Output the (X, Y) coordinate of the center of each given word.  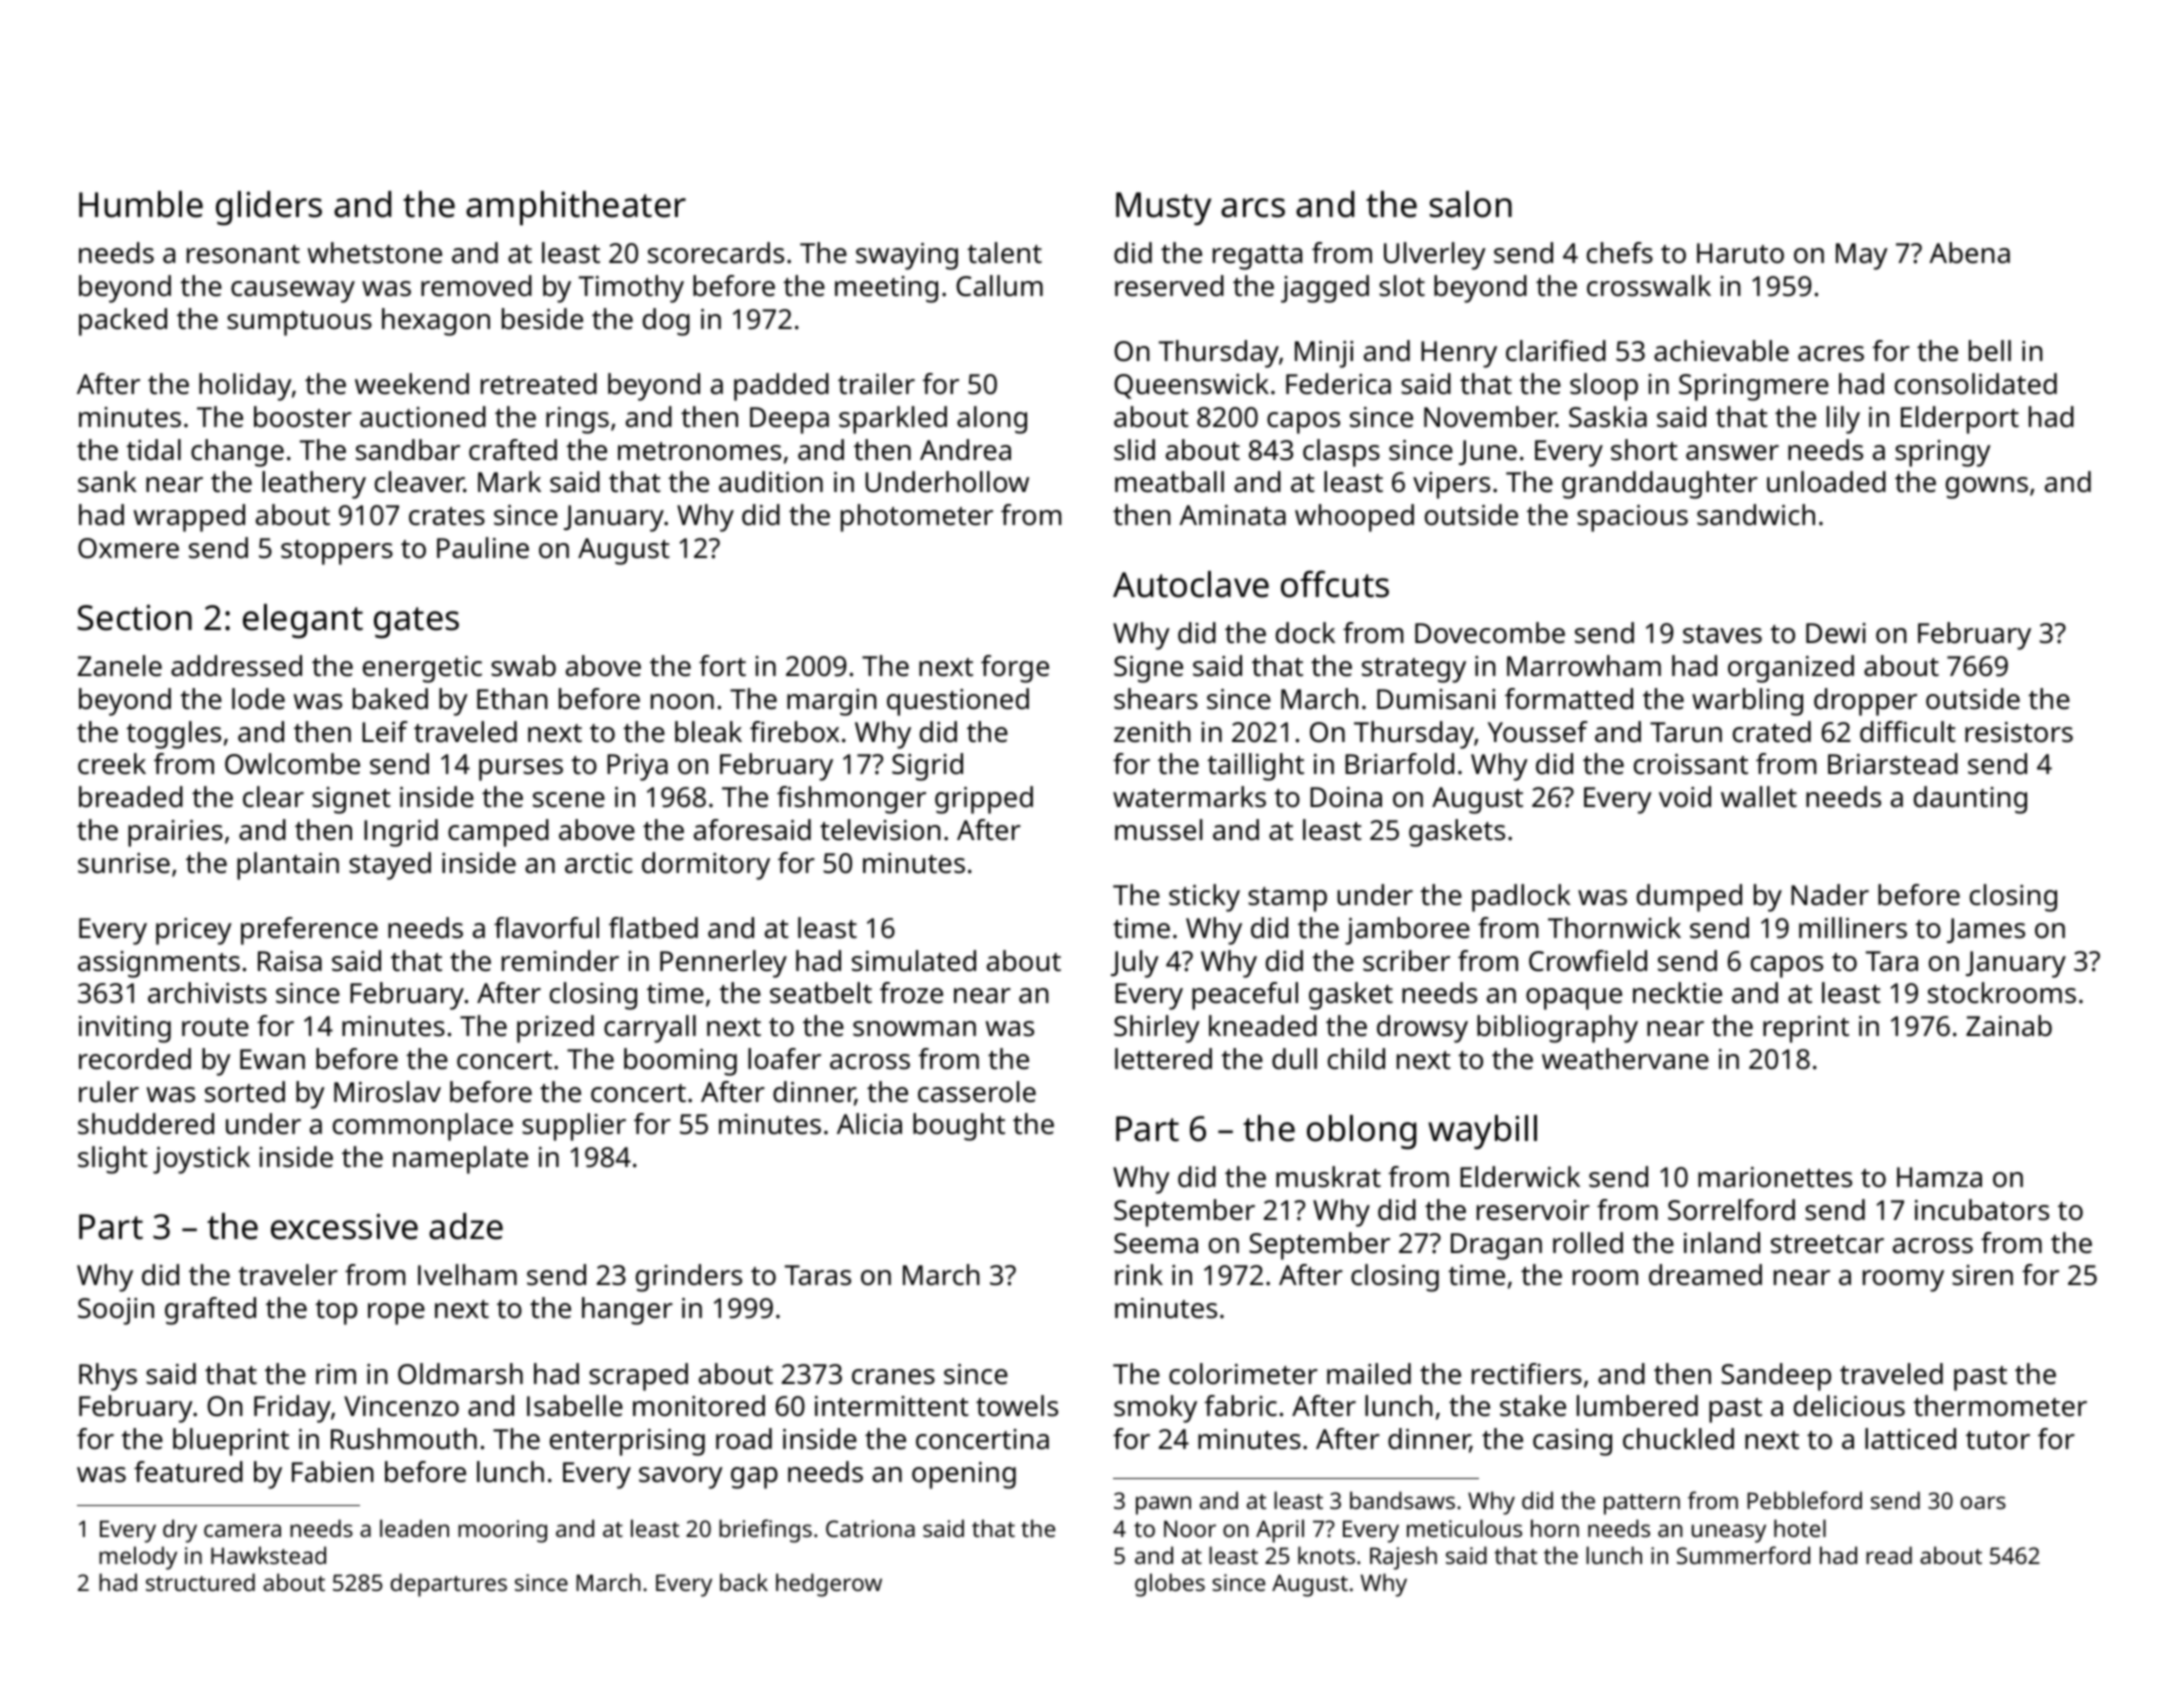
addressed (236, 666)
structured (200, 1582)
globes (1170, 1585)
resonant (243, 254)
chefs (1620, 253)
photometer (917, 518)
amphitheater (576, 208)
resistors (2019, 732)
